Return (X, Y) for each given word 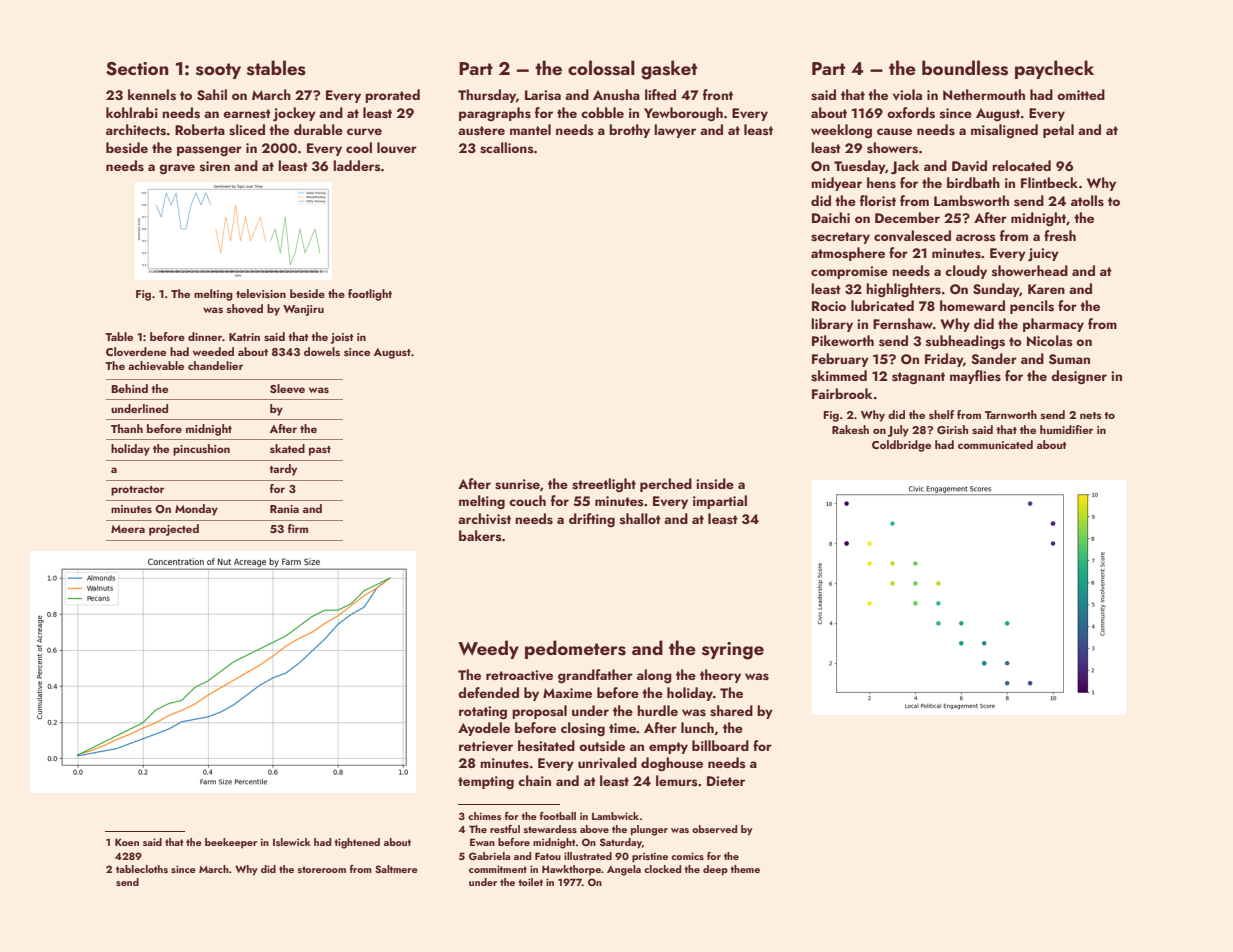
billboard (720, 745)
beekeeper (231, 843)
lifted (660, 94)
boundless (965, 68)
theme (745, 869)
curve (364, 131)
